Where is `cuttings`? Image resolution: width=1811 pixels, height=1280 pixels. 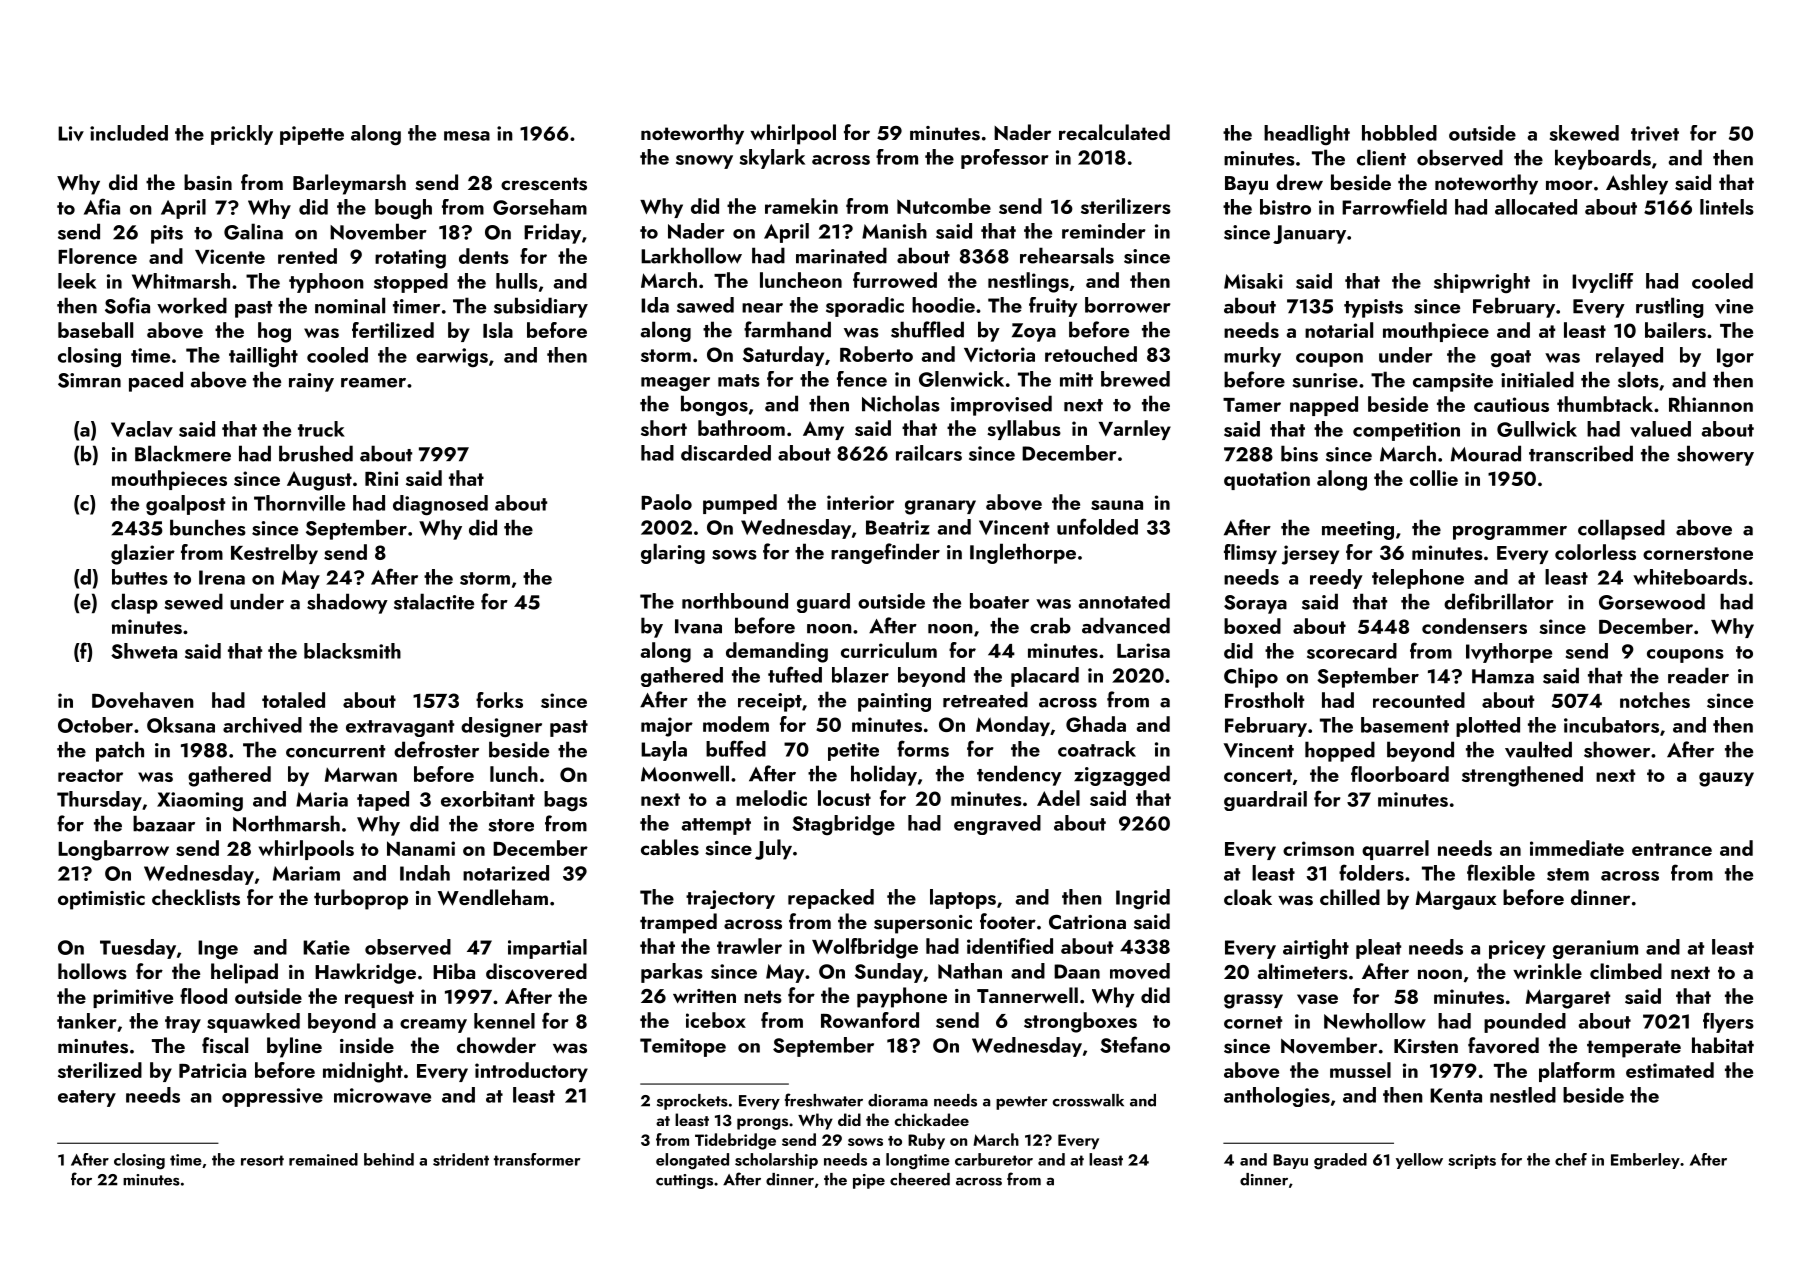 cuttings is located at coordinates (684, 1181).
